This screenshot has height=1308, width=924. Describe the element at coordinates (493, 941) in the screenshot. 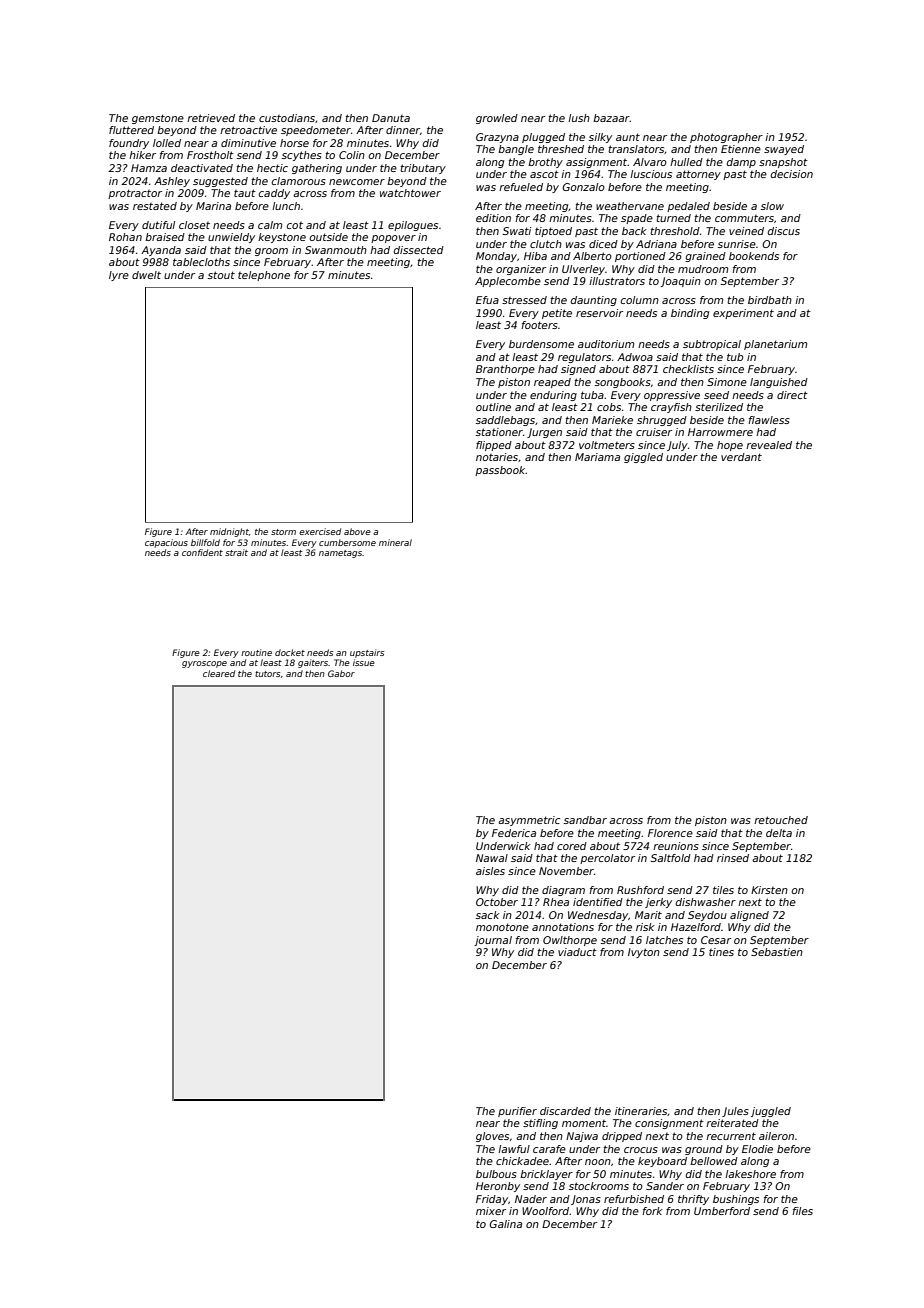

I see `journal` at that location.
